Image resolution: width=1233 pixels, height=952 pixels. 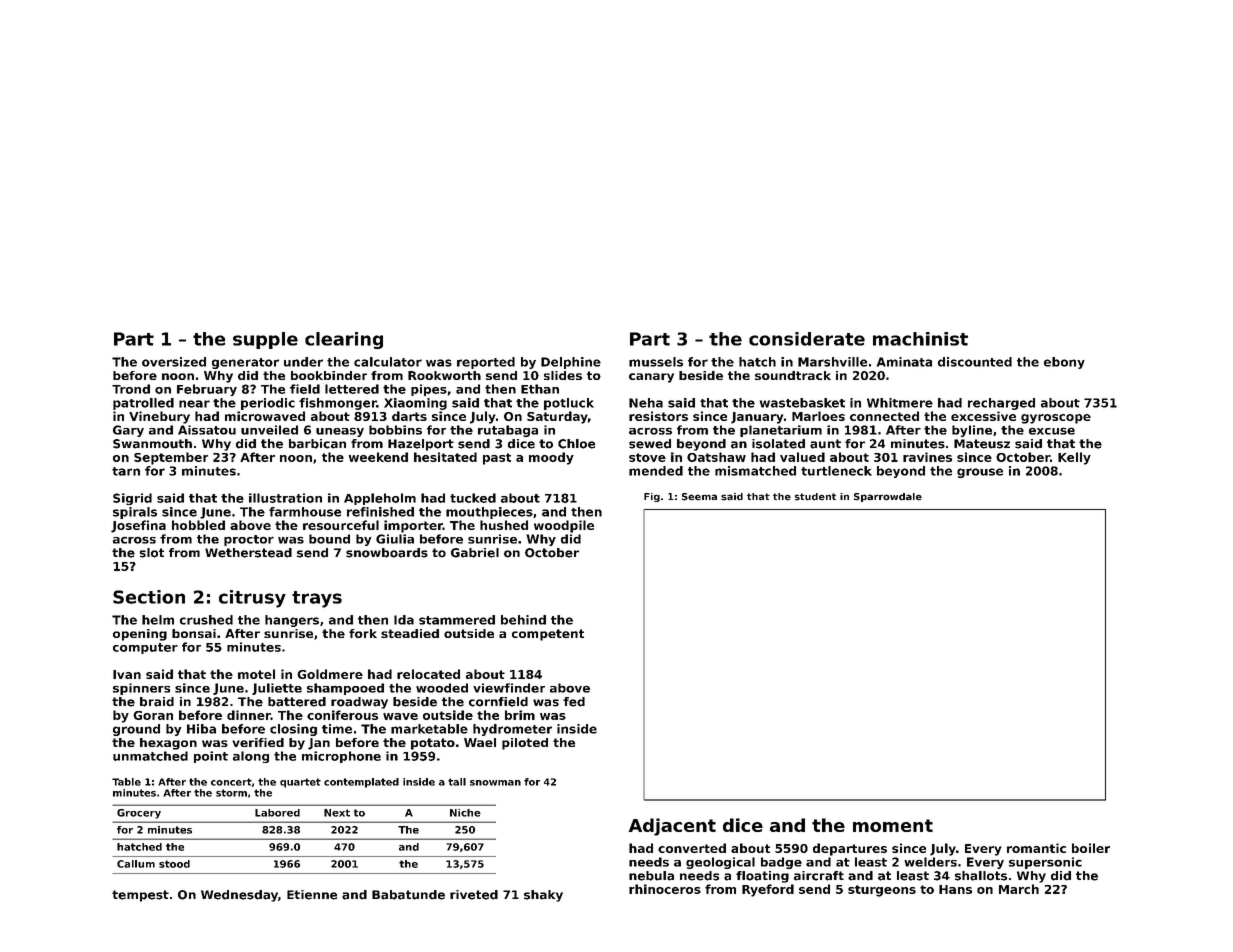 I want to click on riveted, so click(x=474, y=895).
